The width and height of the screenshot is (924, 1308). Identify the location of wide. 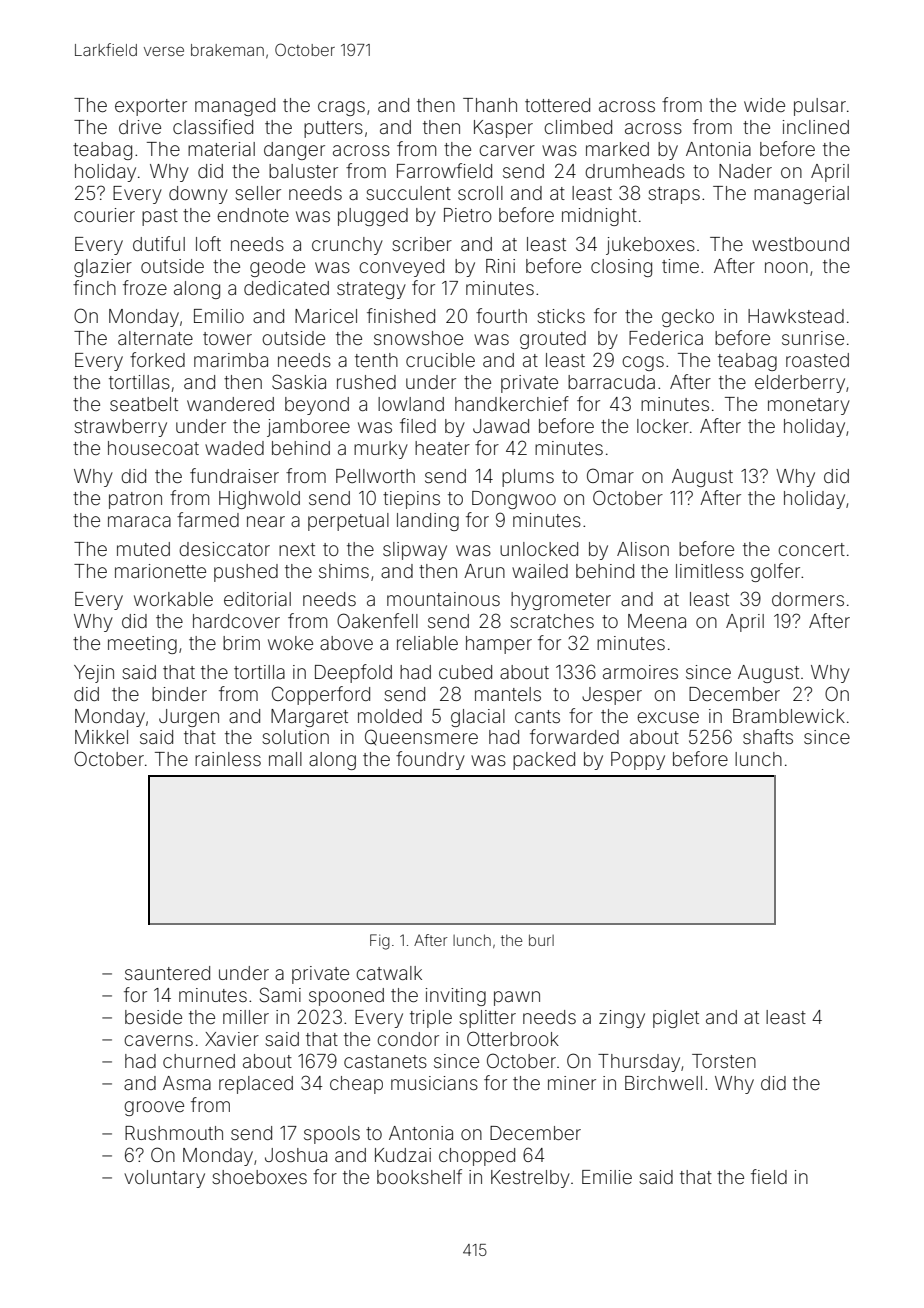
(764, 105).
